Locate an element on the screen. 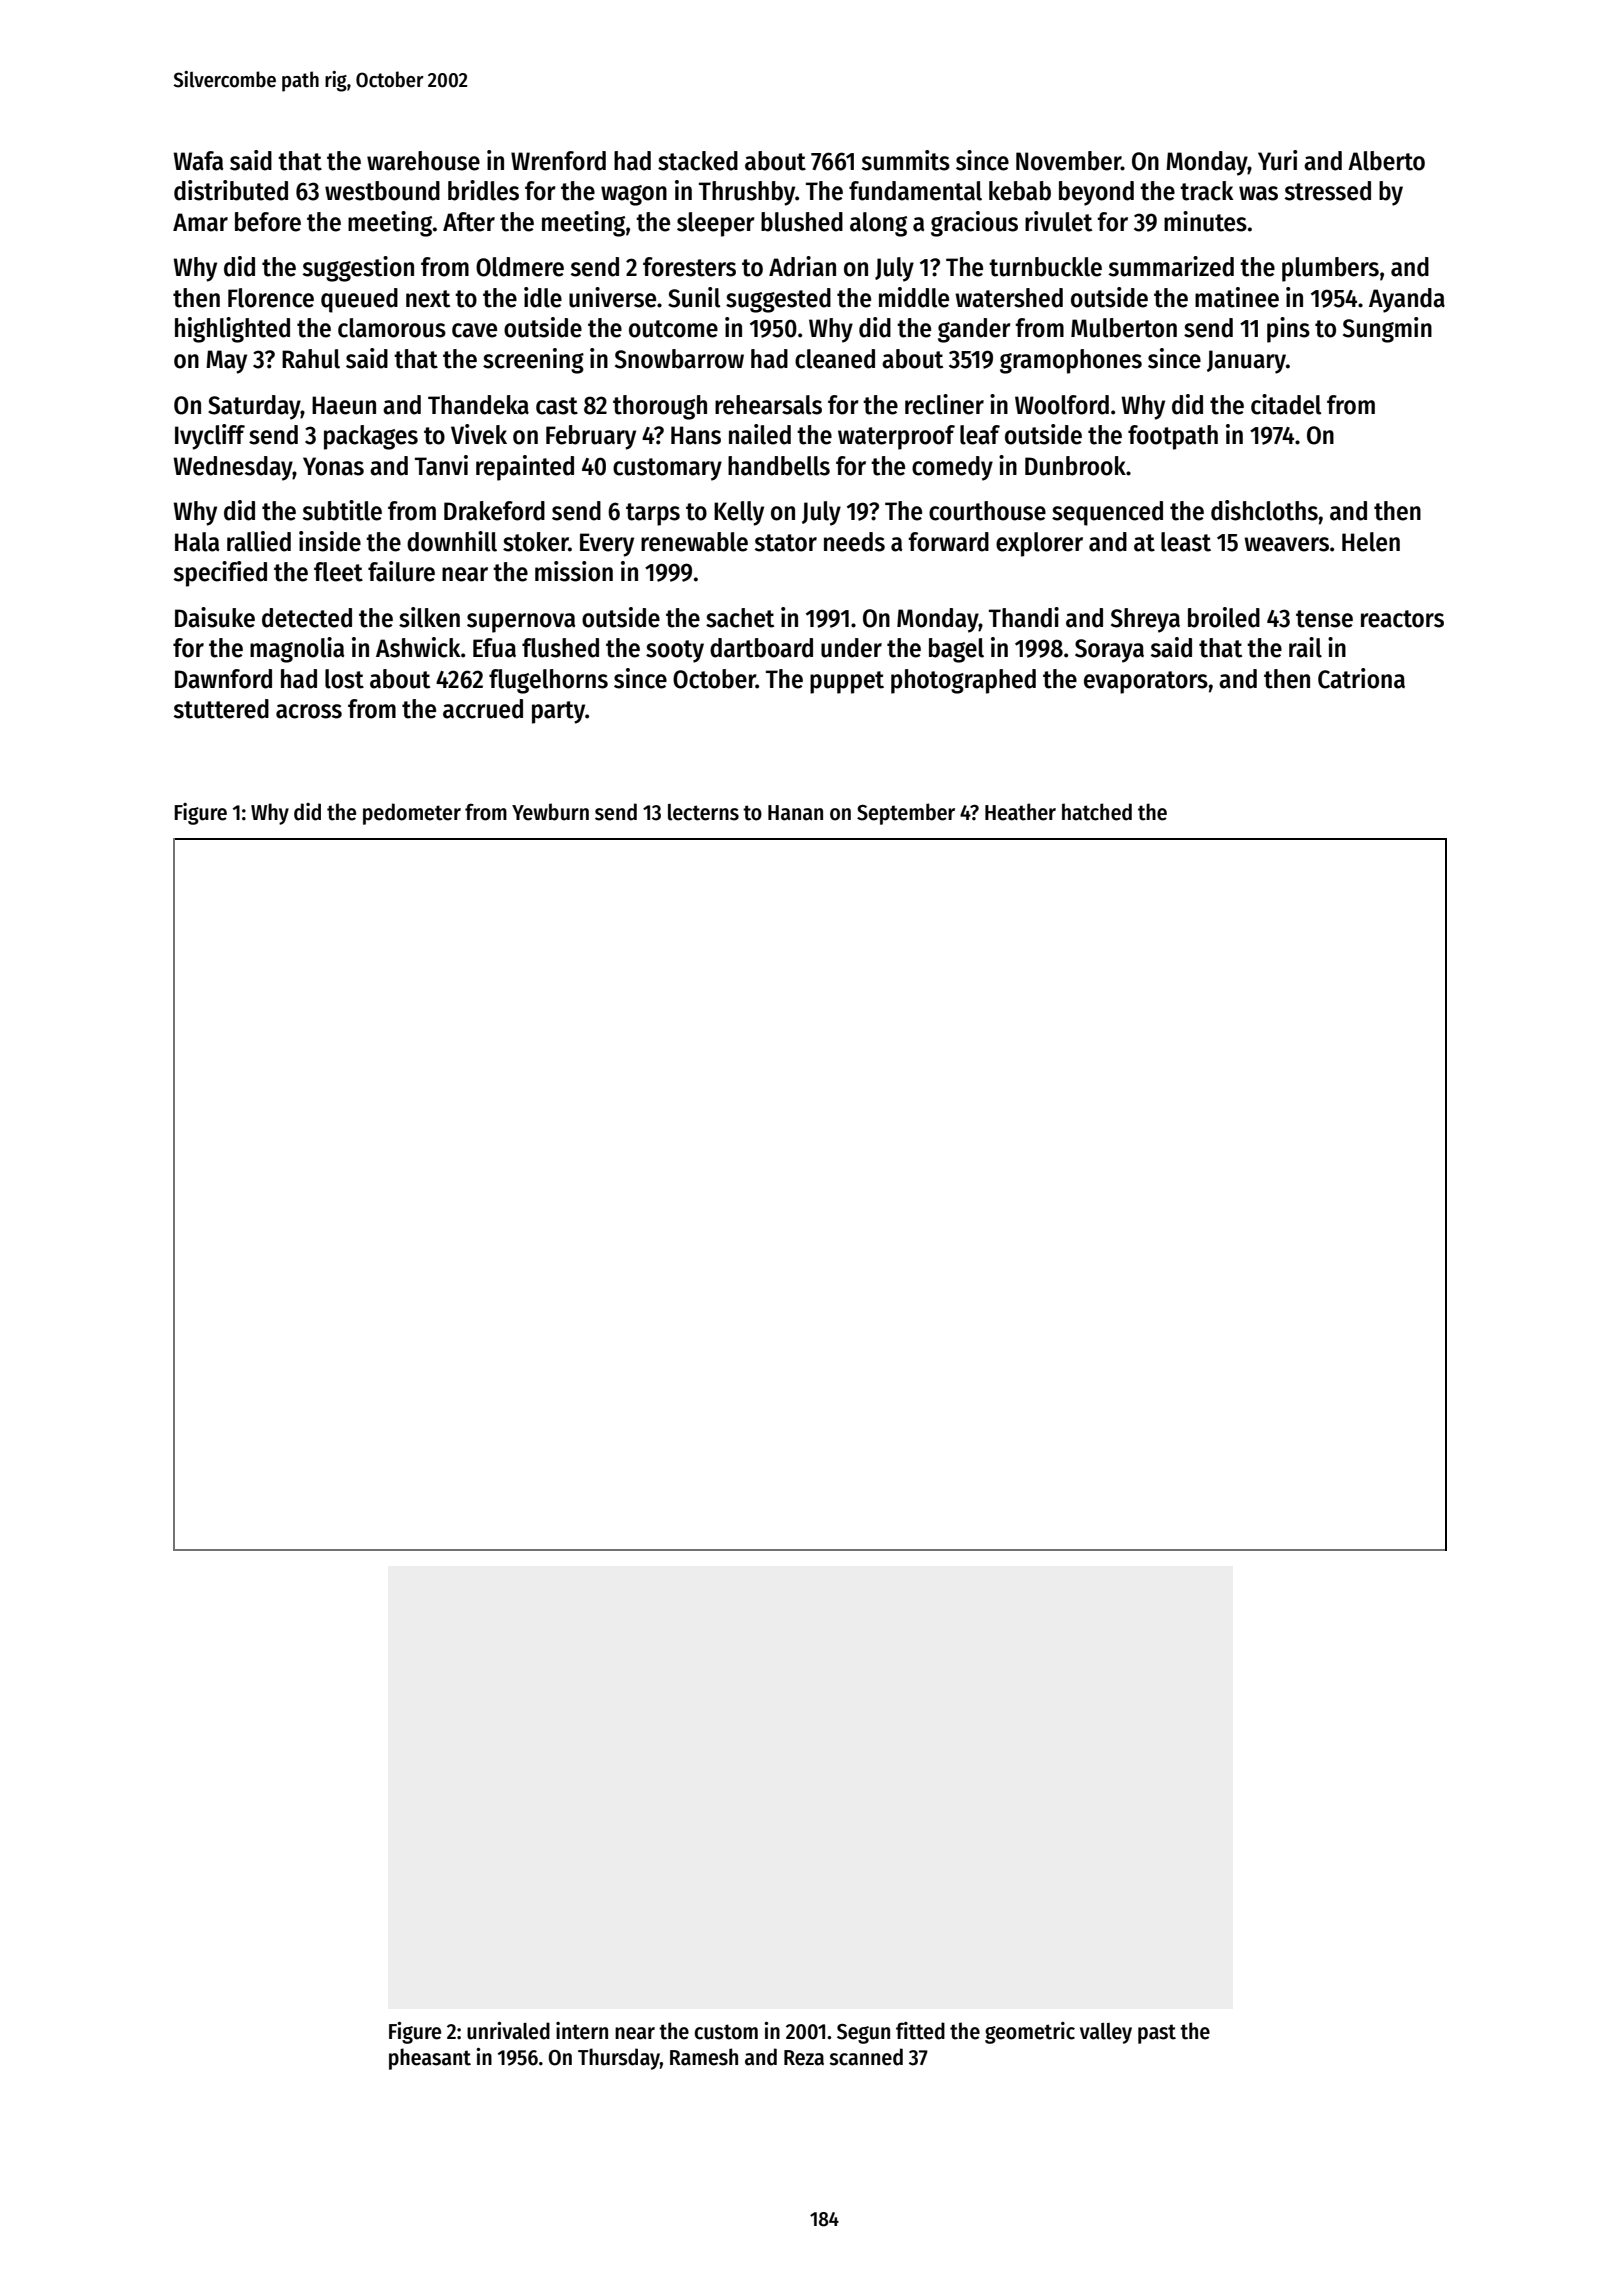  past is located at coordinates (1157, 2034).
